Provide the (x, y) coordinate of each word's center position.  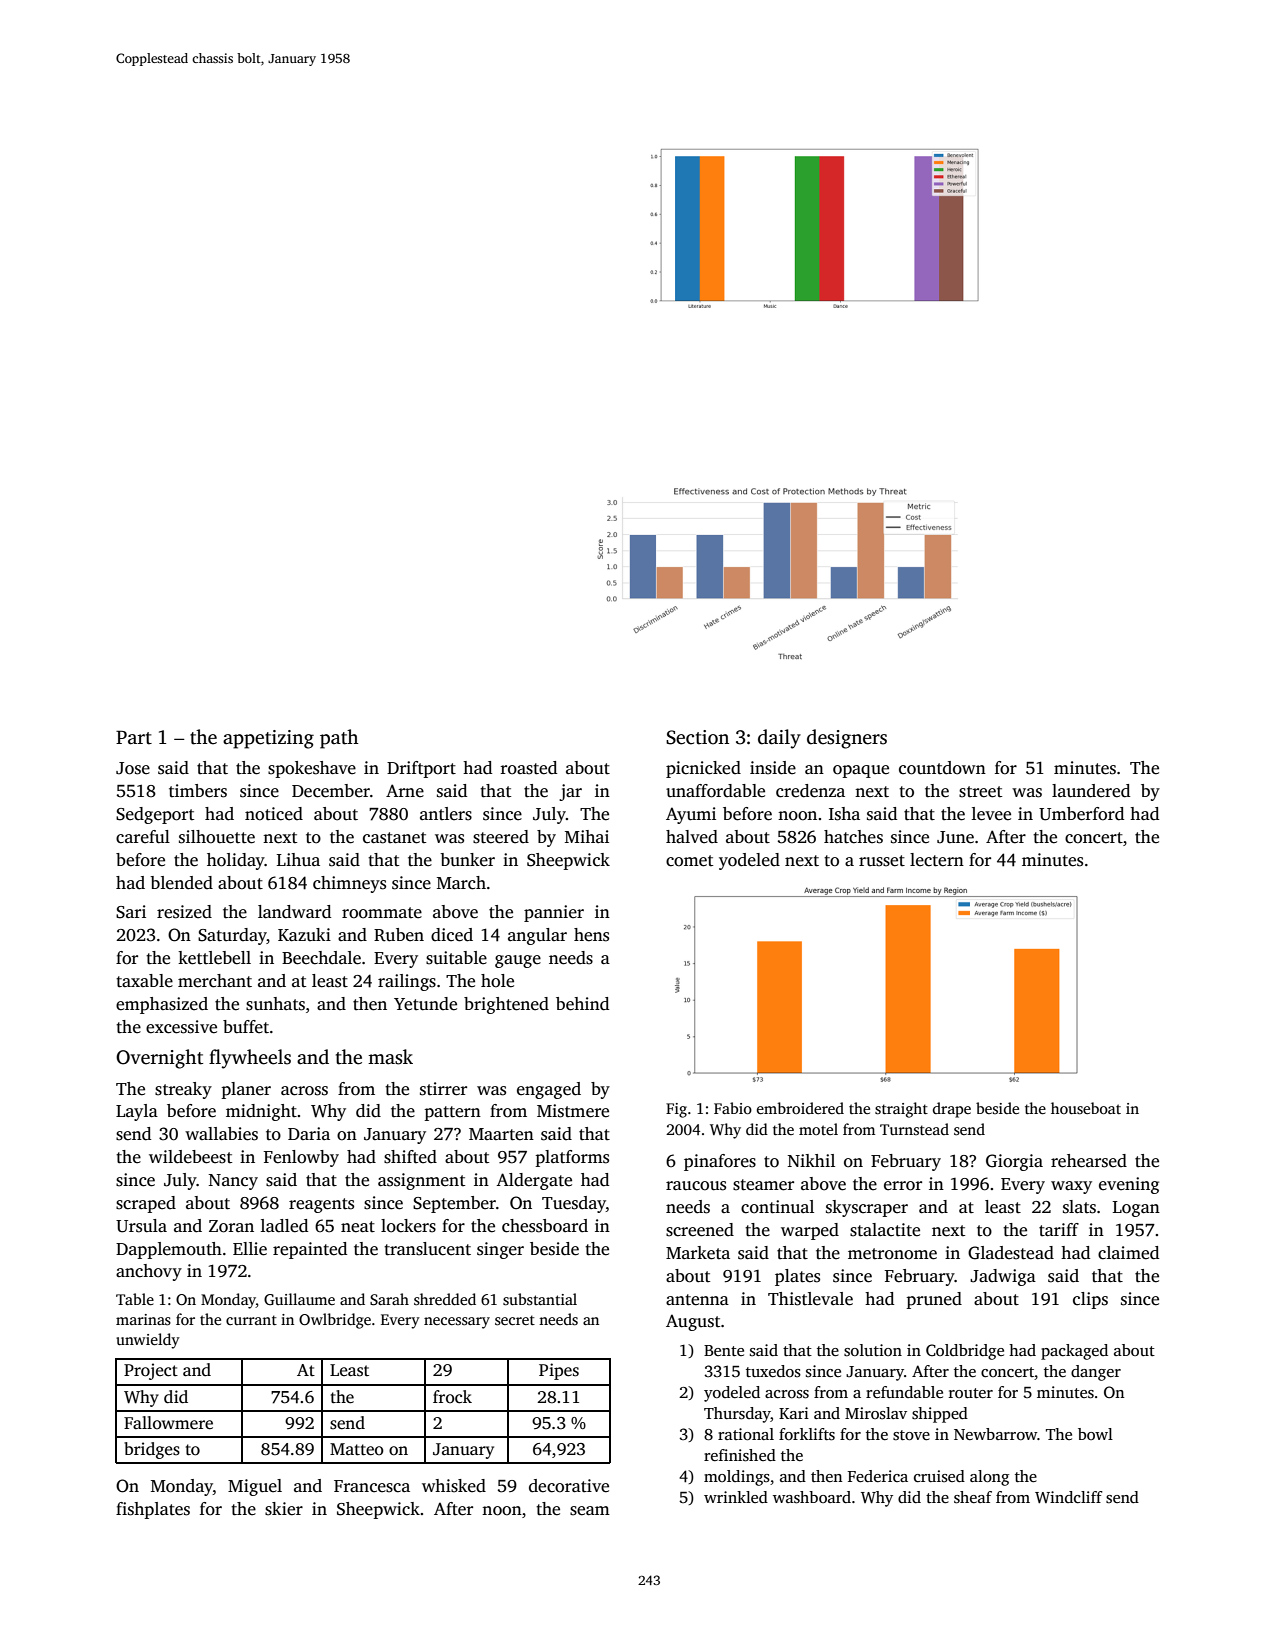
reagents (321, 1205)
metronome (892, 1254)
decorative (569, 1486)
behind (582, 1004)
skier (284, 1509)
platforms (572, 1158)
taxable (144, 981)
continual (777, 1207)
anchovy (149, 1272)
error (903, 1186)
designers (847, 739)
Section (697, 737)
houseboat (1086, 1108)
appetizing (268, 739)
